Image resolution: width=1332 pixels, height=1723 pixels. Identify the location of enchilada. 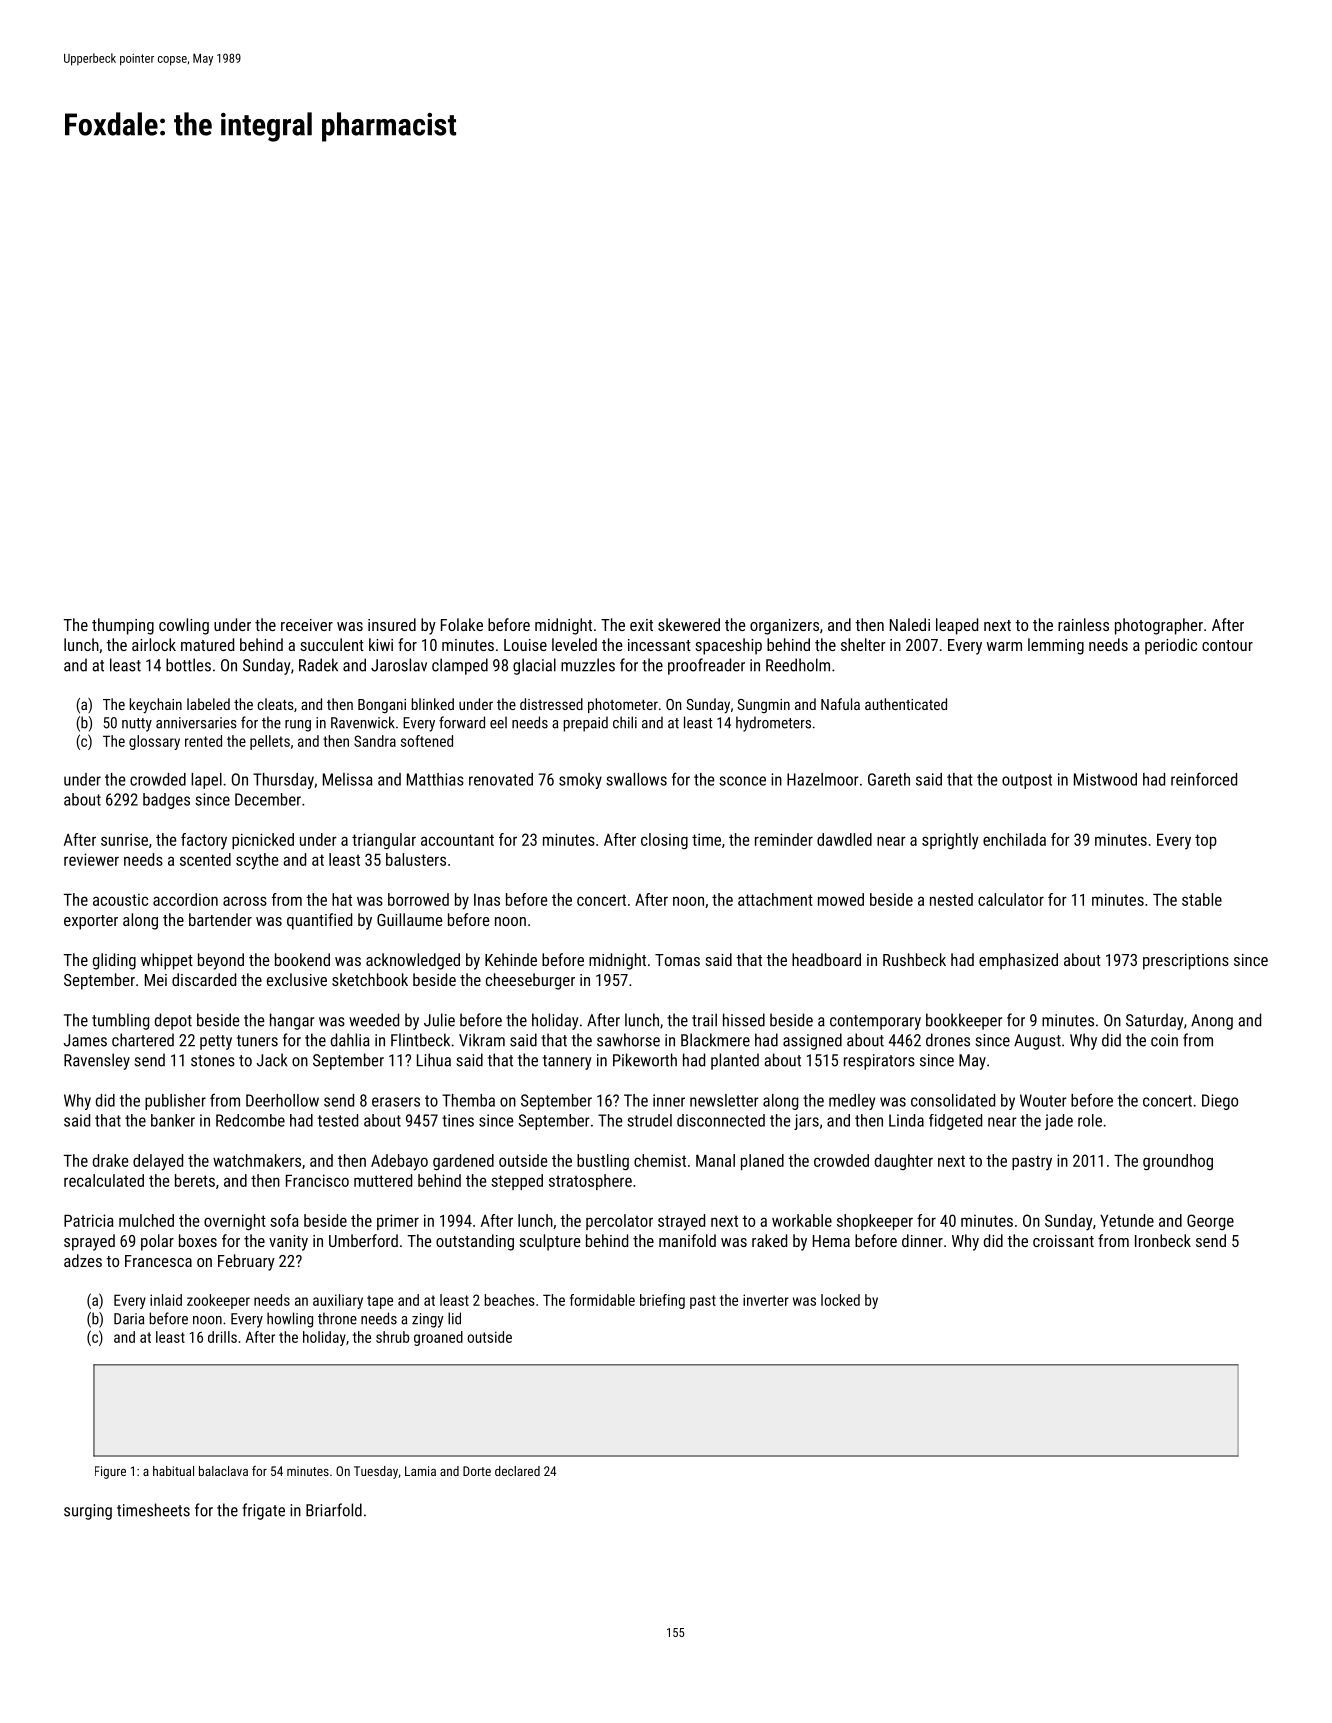
(1014, 839).
